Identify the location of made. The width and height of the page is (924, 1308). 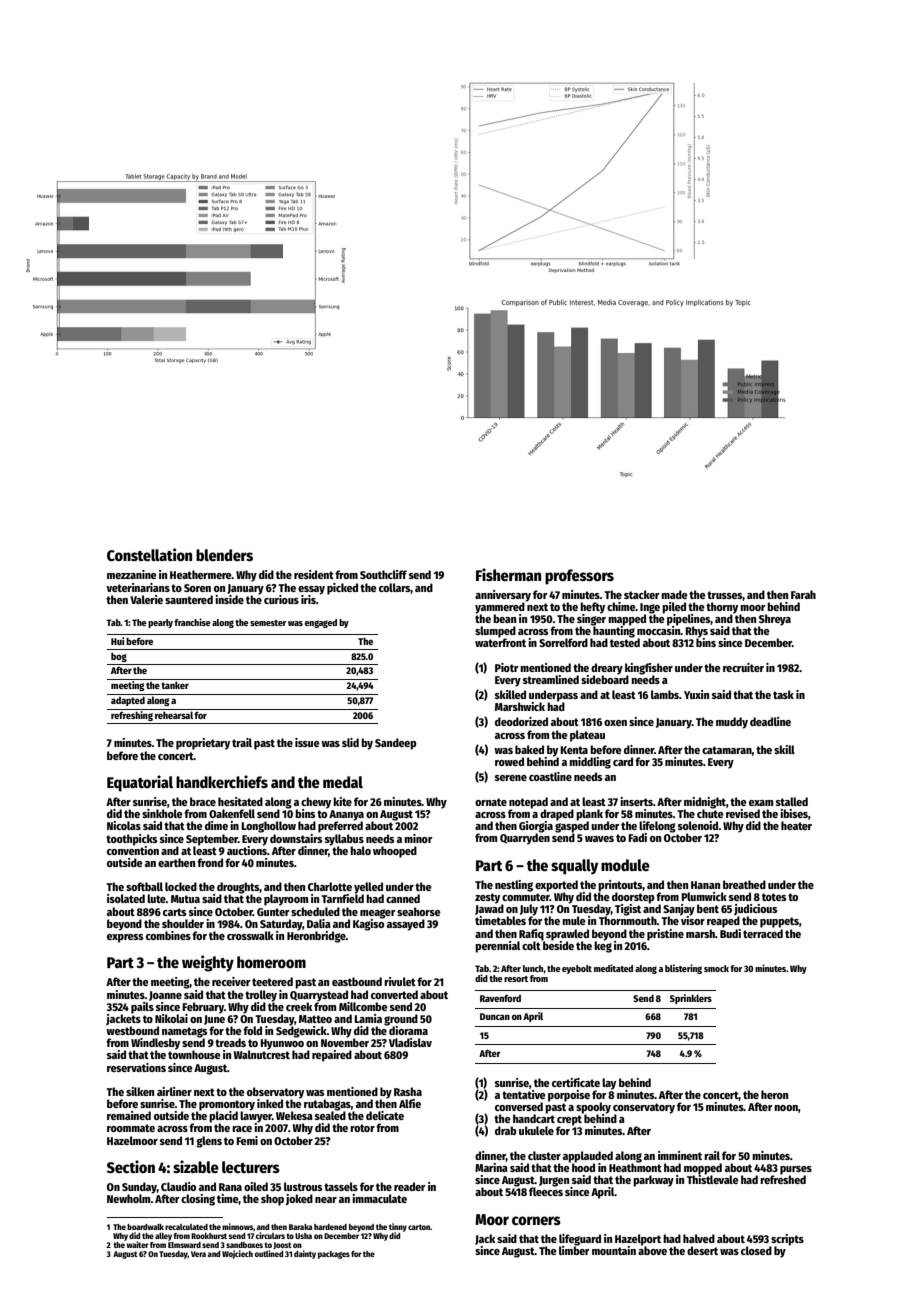
(674, 594).
